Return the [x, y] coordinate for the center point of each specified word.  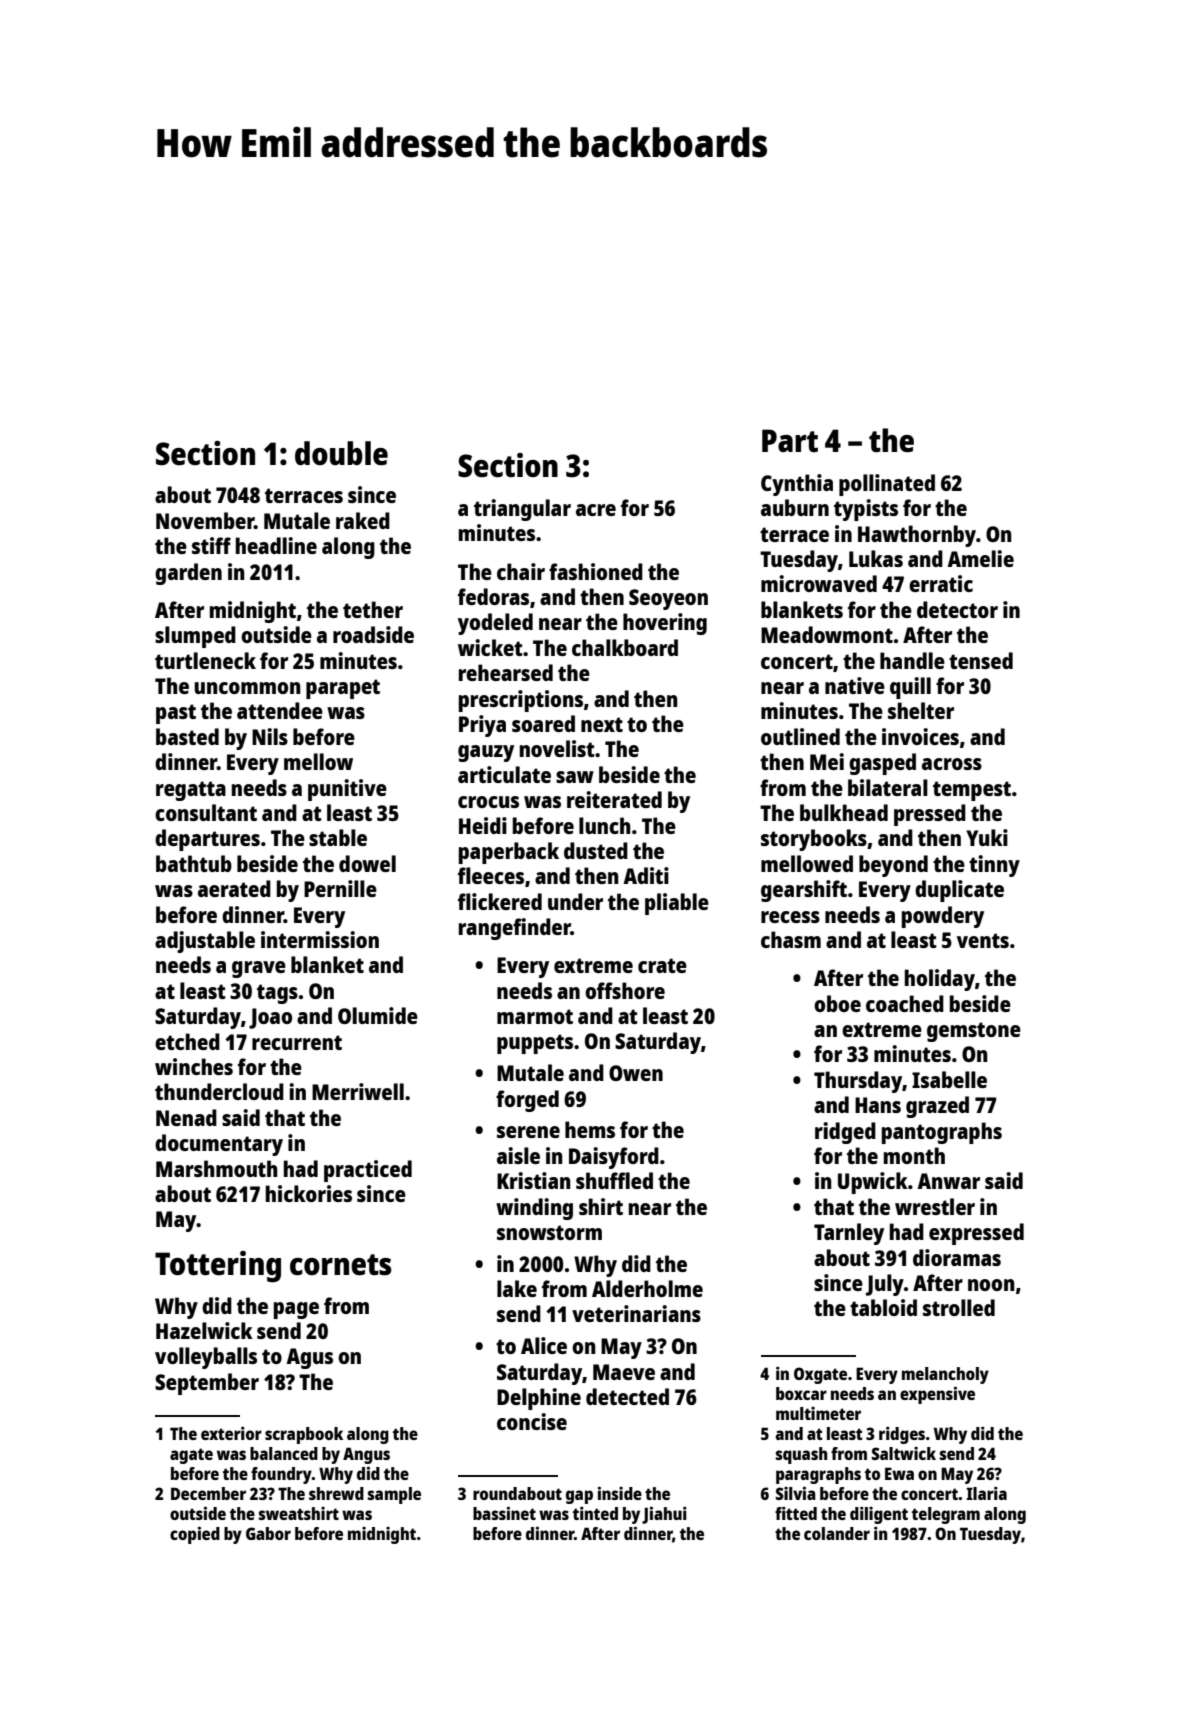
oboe [837, 1003]
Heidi [483, 825]
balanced [284, 1453]
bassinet [504, 1513]
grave [259, 969]
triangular [522, 510]
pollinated [887, 485]
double [341, 453]
